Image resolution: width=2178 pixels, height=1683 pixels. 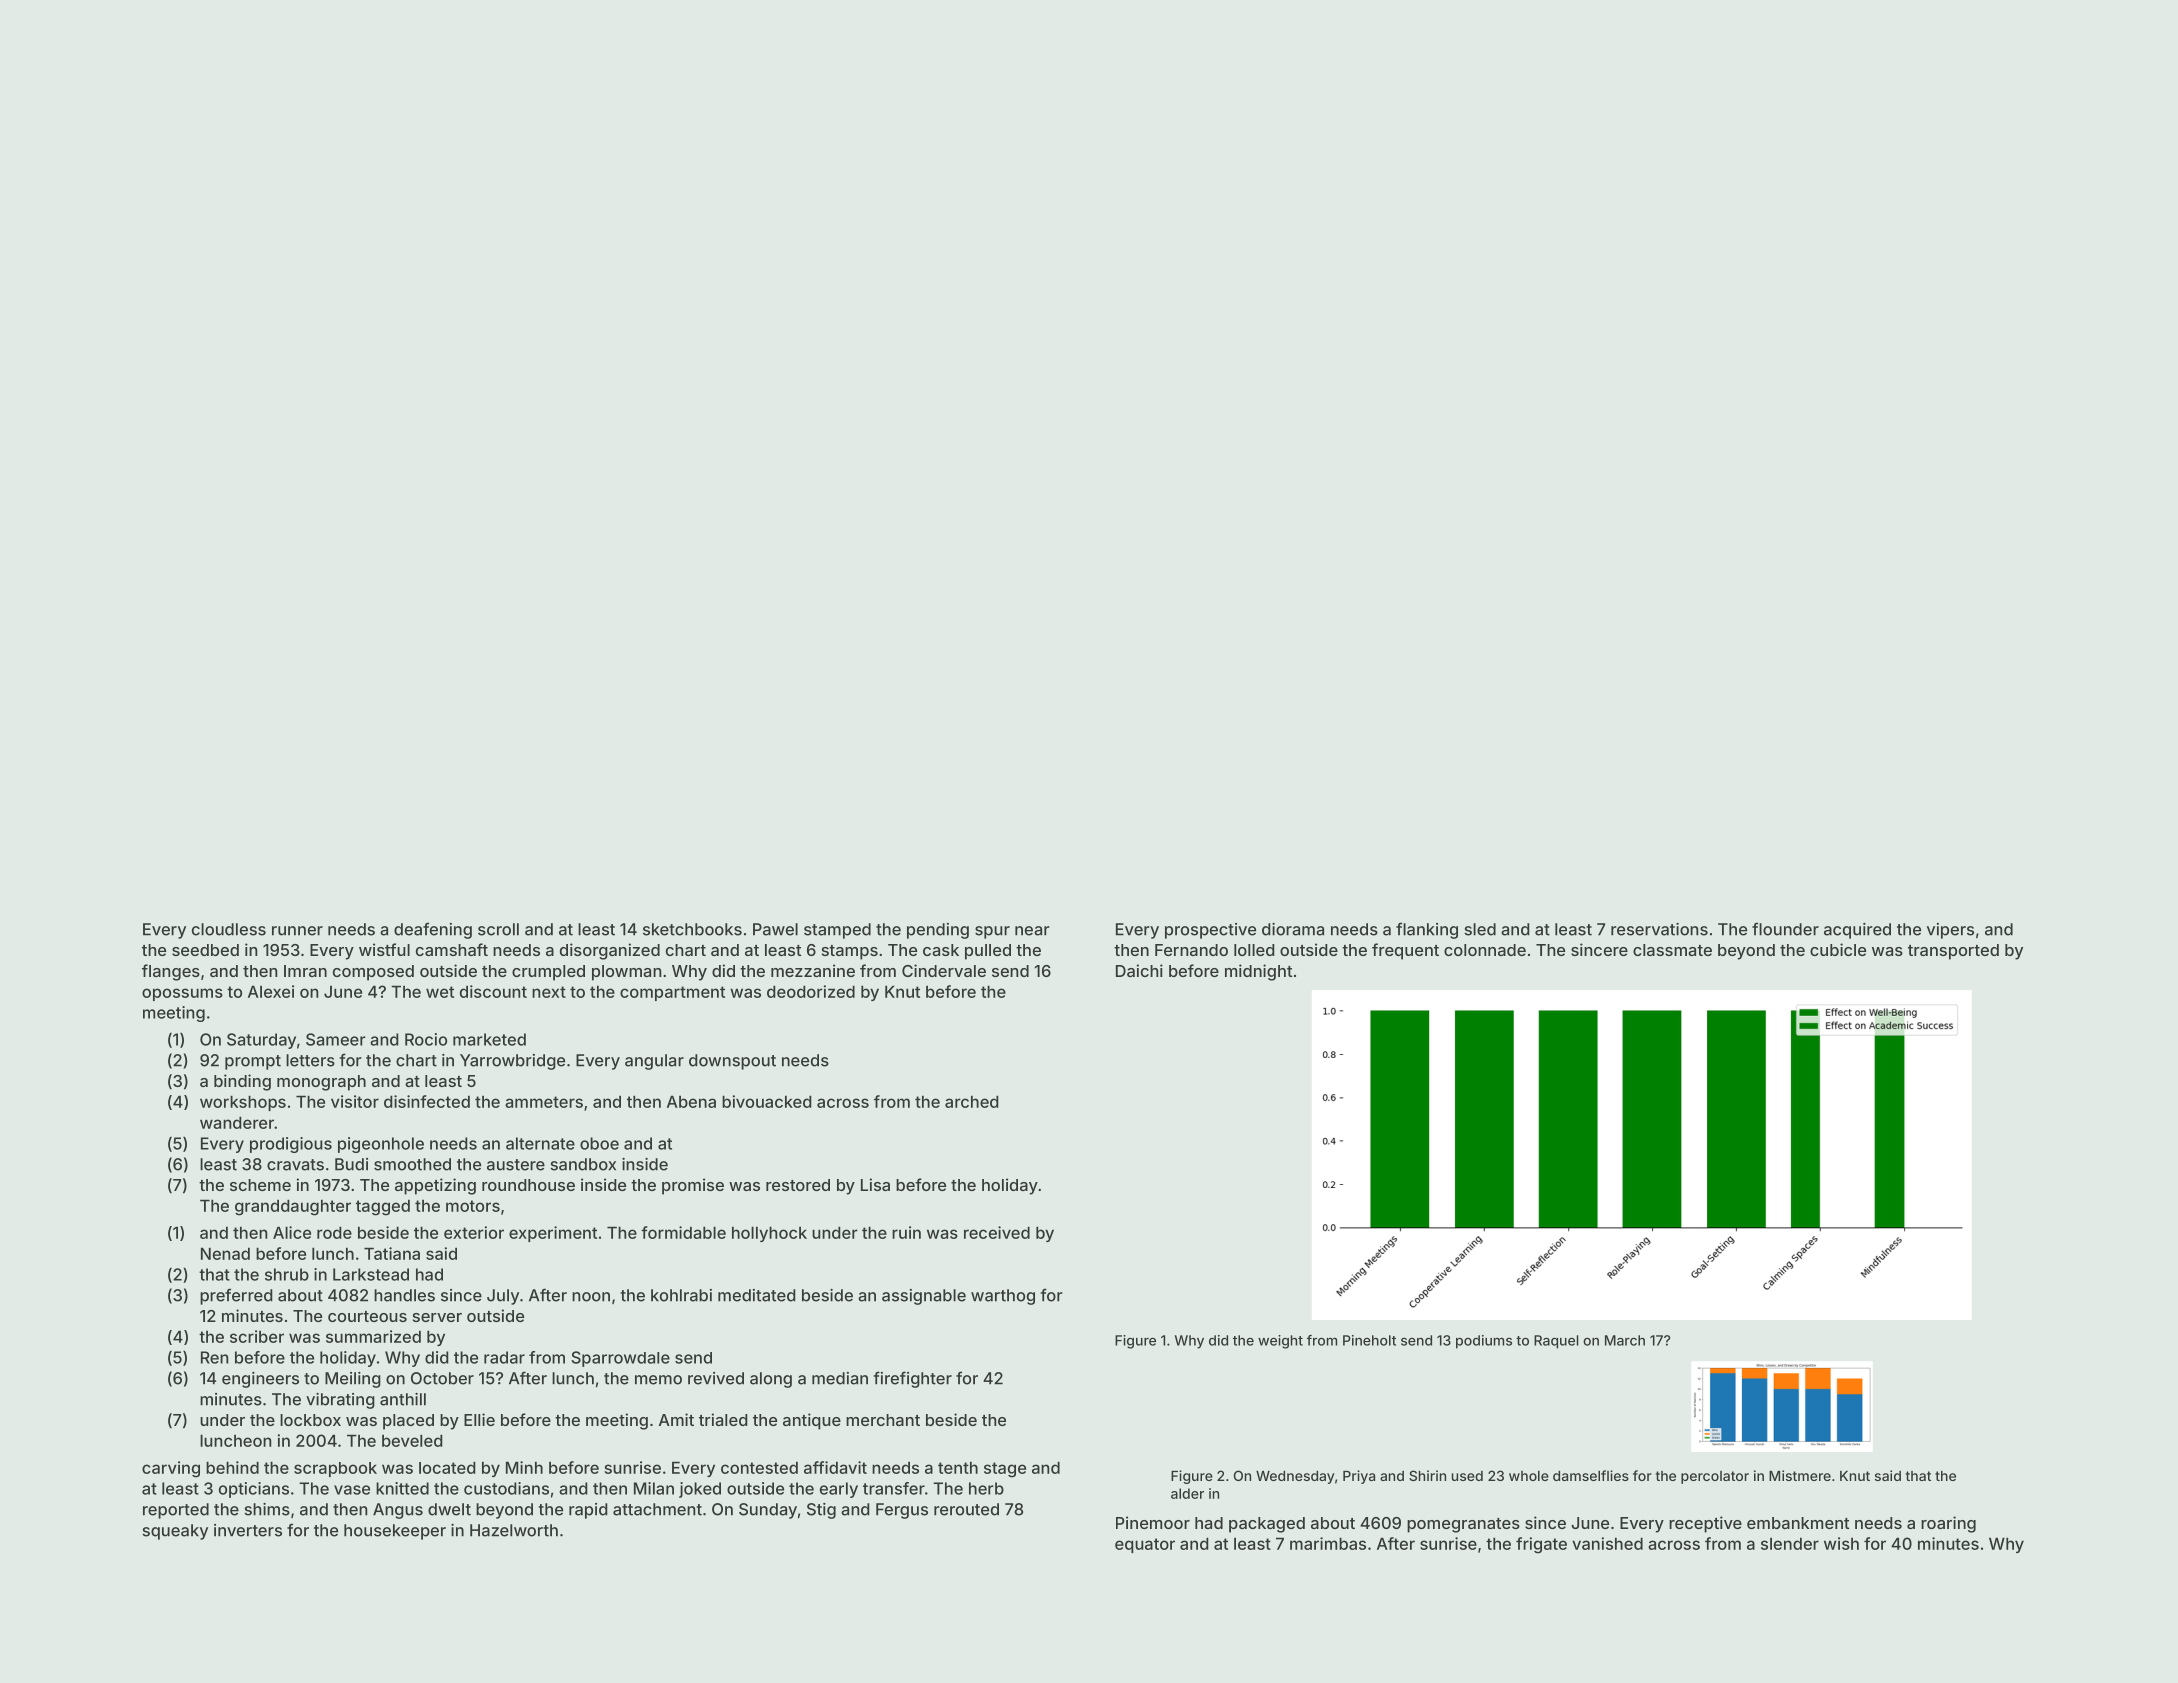 What do you see at coordinates (1948, 1524) in the screenshot?
I see `roaring` at bounding box center [1948, 1524].
